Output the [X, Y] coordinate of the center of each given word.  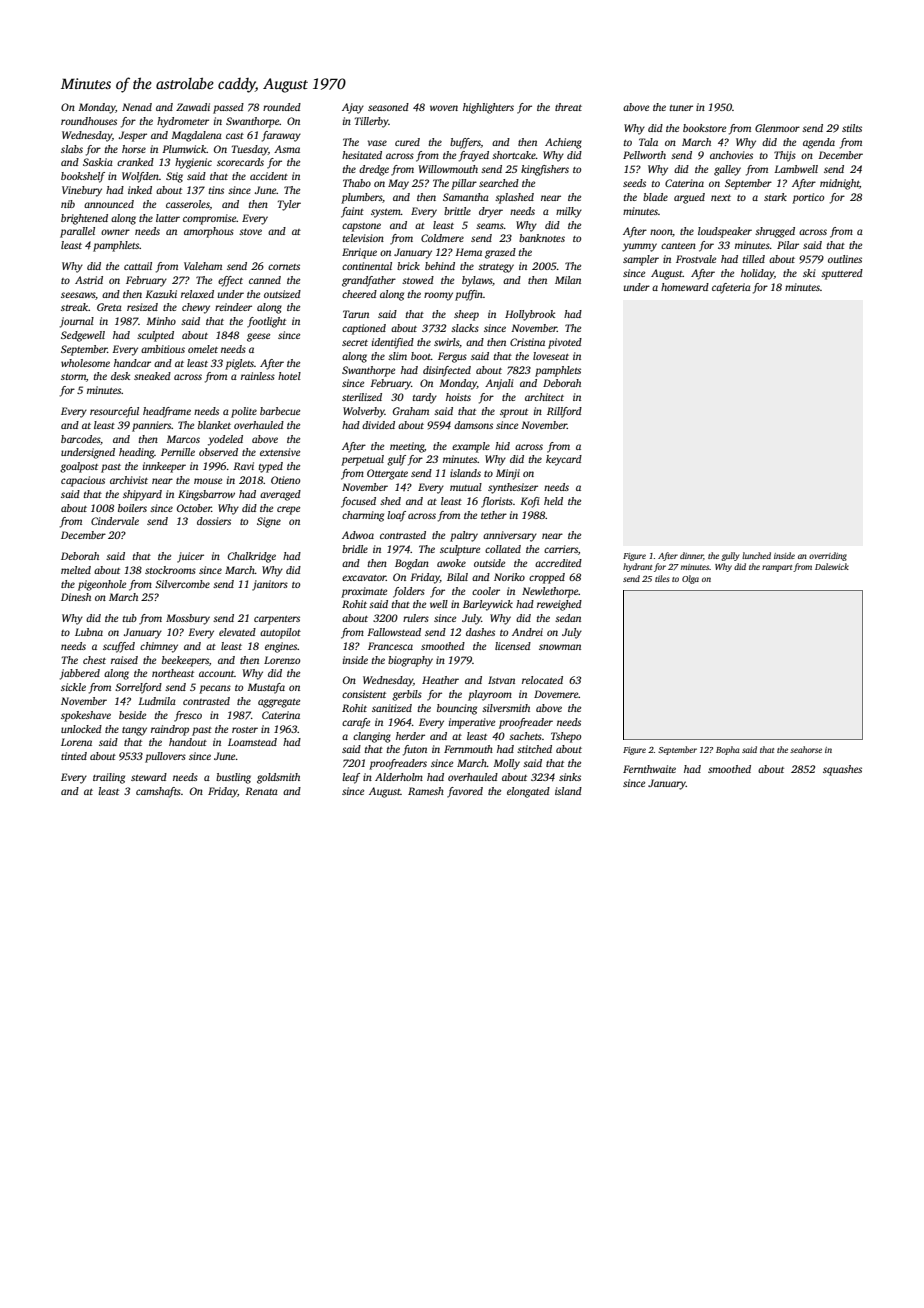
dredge [374, 170]
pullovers [165, 757]
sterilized [362, 397]
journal [77, 322]
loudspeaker [725, 232]
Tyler [289, 205]
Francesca [390, 646]
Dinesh [76, 597]
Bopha [728, 750]
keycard [564, 460]
